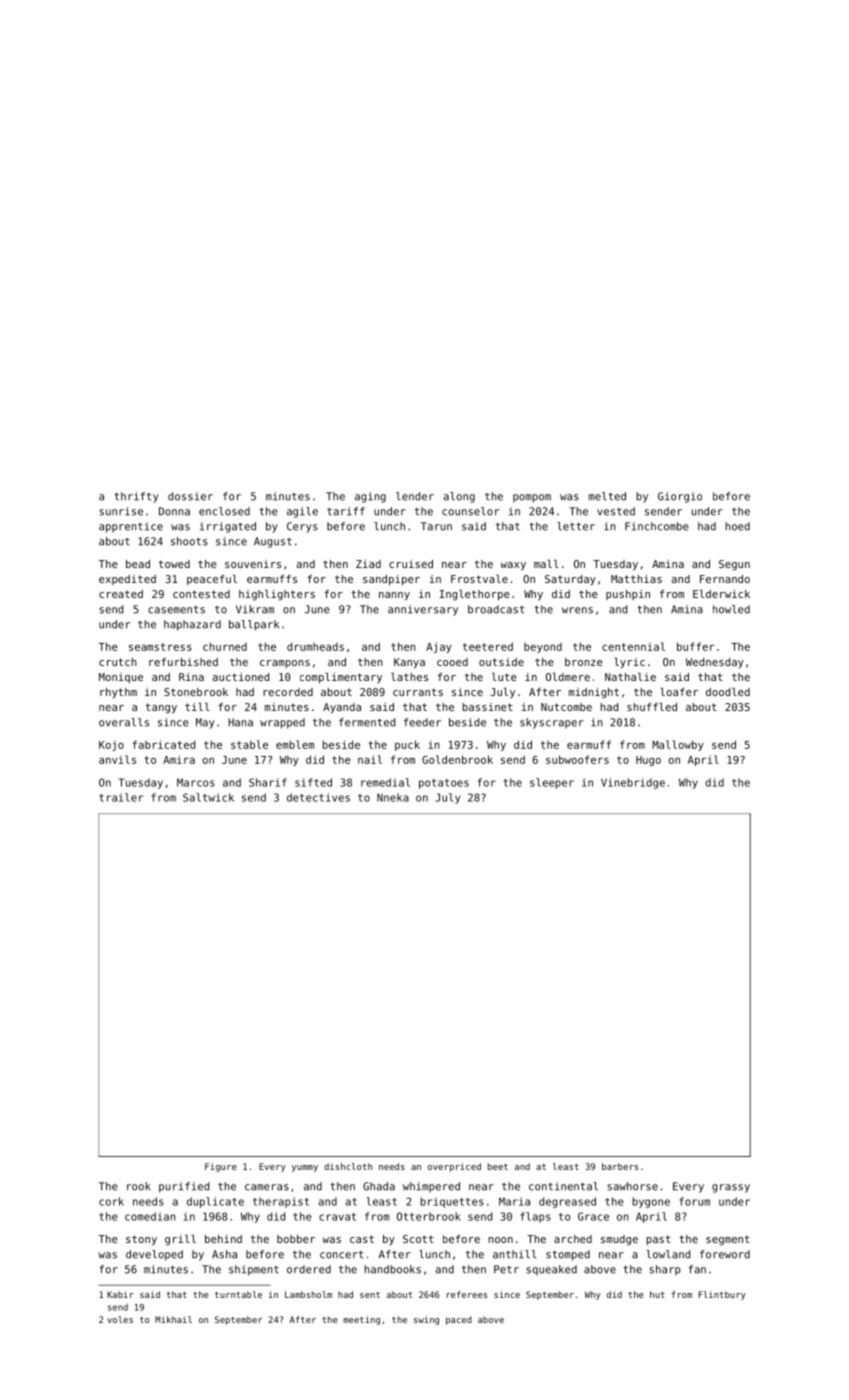  Describe the element at coordinates (633, 783) in the screenshot. I see `Vinebridge` at that location.
